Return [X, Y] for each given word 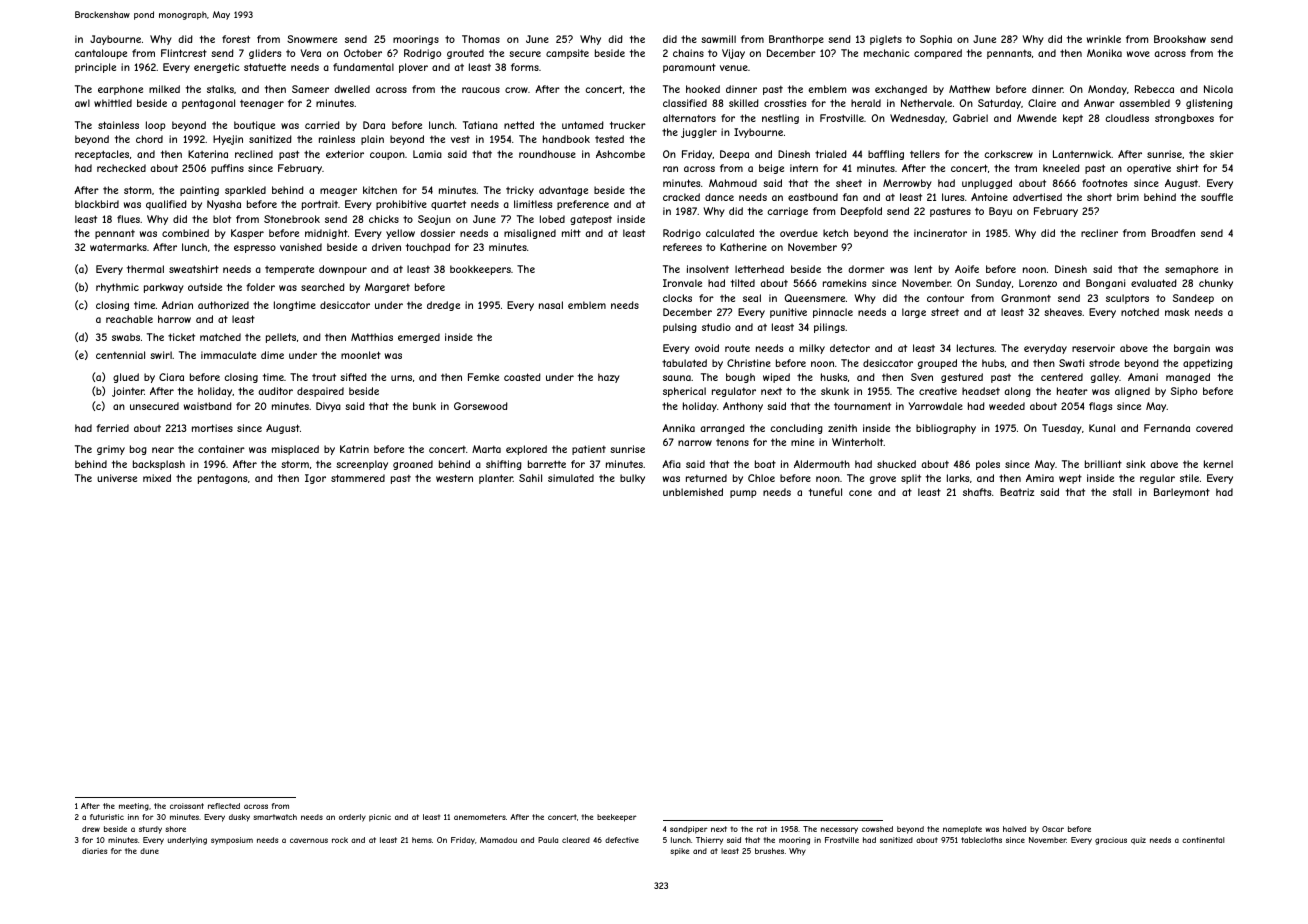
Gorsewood [481, 406]
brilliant [1103, 464]
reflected [224, 806]
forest [236, 39]
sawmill [718, 39]
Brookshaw [1180, 39]
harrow [174, 319]
